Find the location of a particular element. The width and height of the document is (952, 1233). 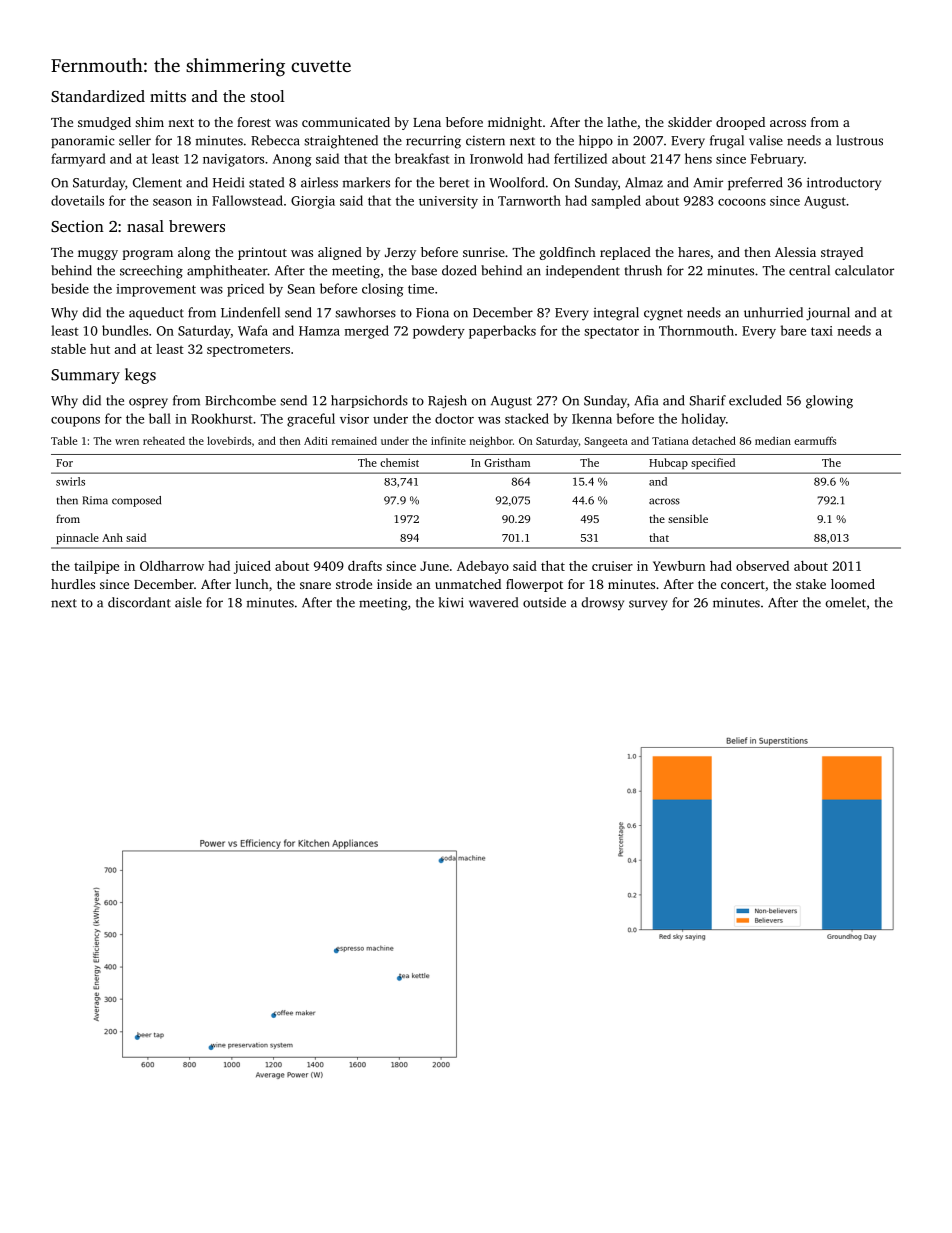

aqueduct is located at coordinates (156, 313).
